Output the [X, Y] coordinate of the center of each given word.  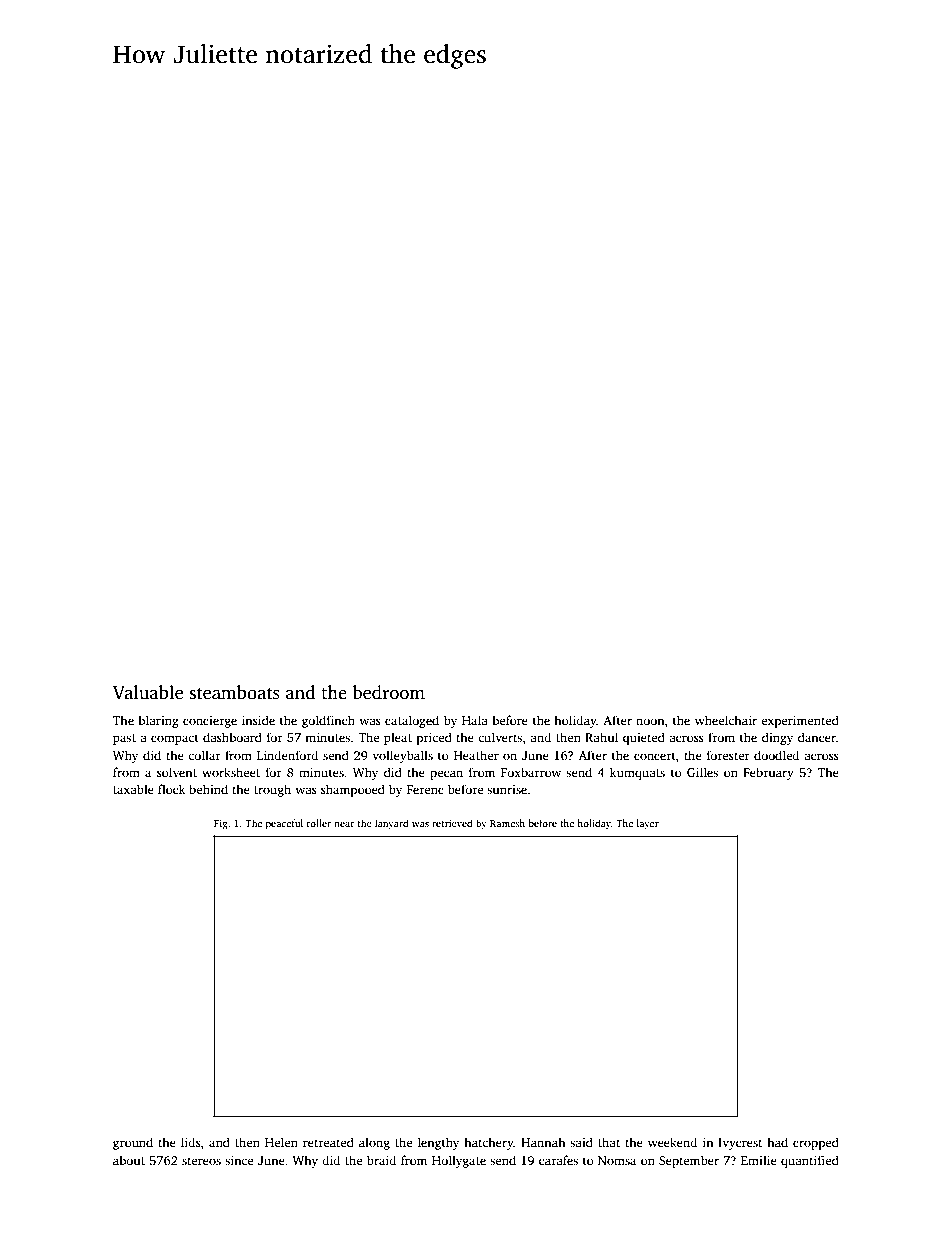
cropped [816, 1143]
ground [133, 1143]
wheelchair [726, 720]
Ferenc [425, 789]
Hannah [543, 1142]
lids [191, 1142]
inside [258, 720]
